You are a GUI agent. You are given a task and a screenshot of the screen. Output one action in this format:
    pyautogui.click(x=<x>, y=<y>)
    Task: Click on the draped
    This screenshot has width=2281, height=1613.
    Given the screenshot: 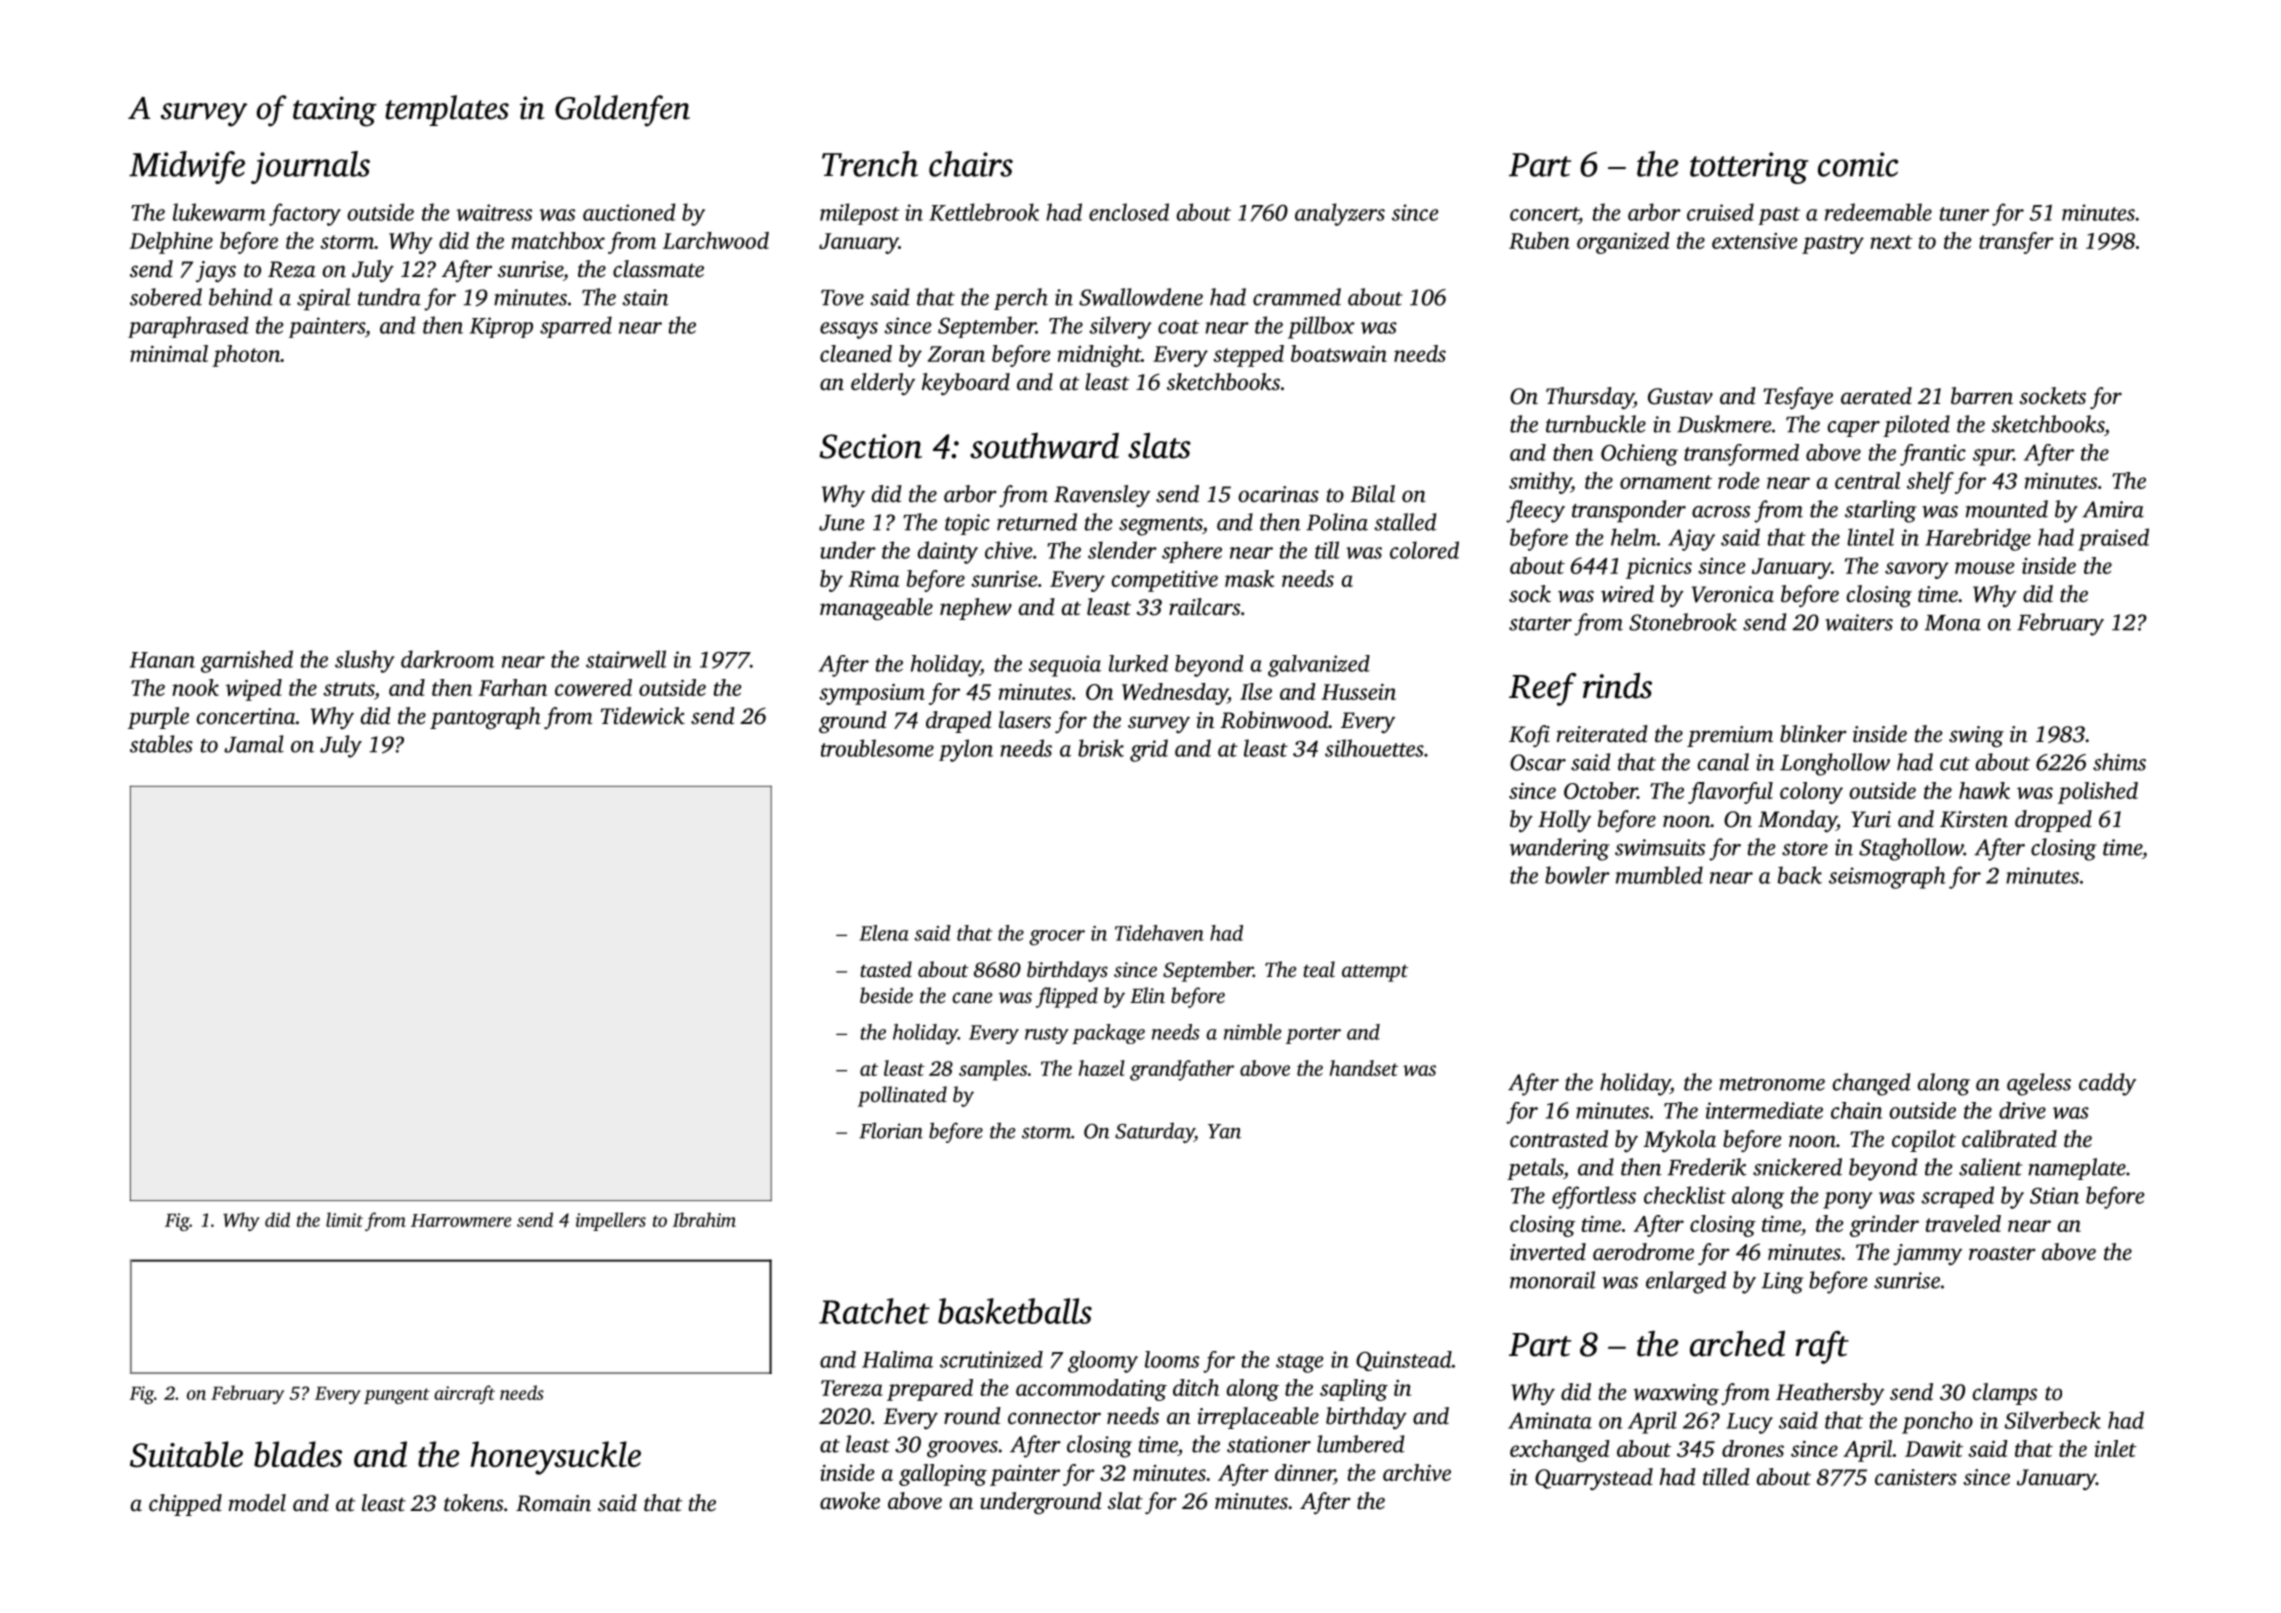 What is the action you would take?
    pyautogui.click(x=959, y=722)
